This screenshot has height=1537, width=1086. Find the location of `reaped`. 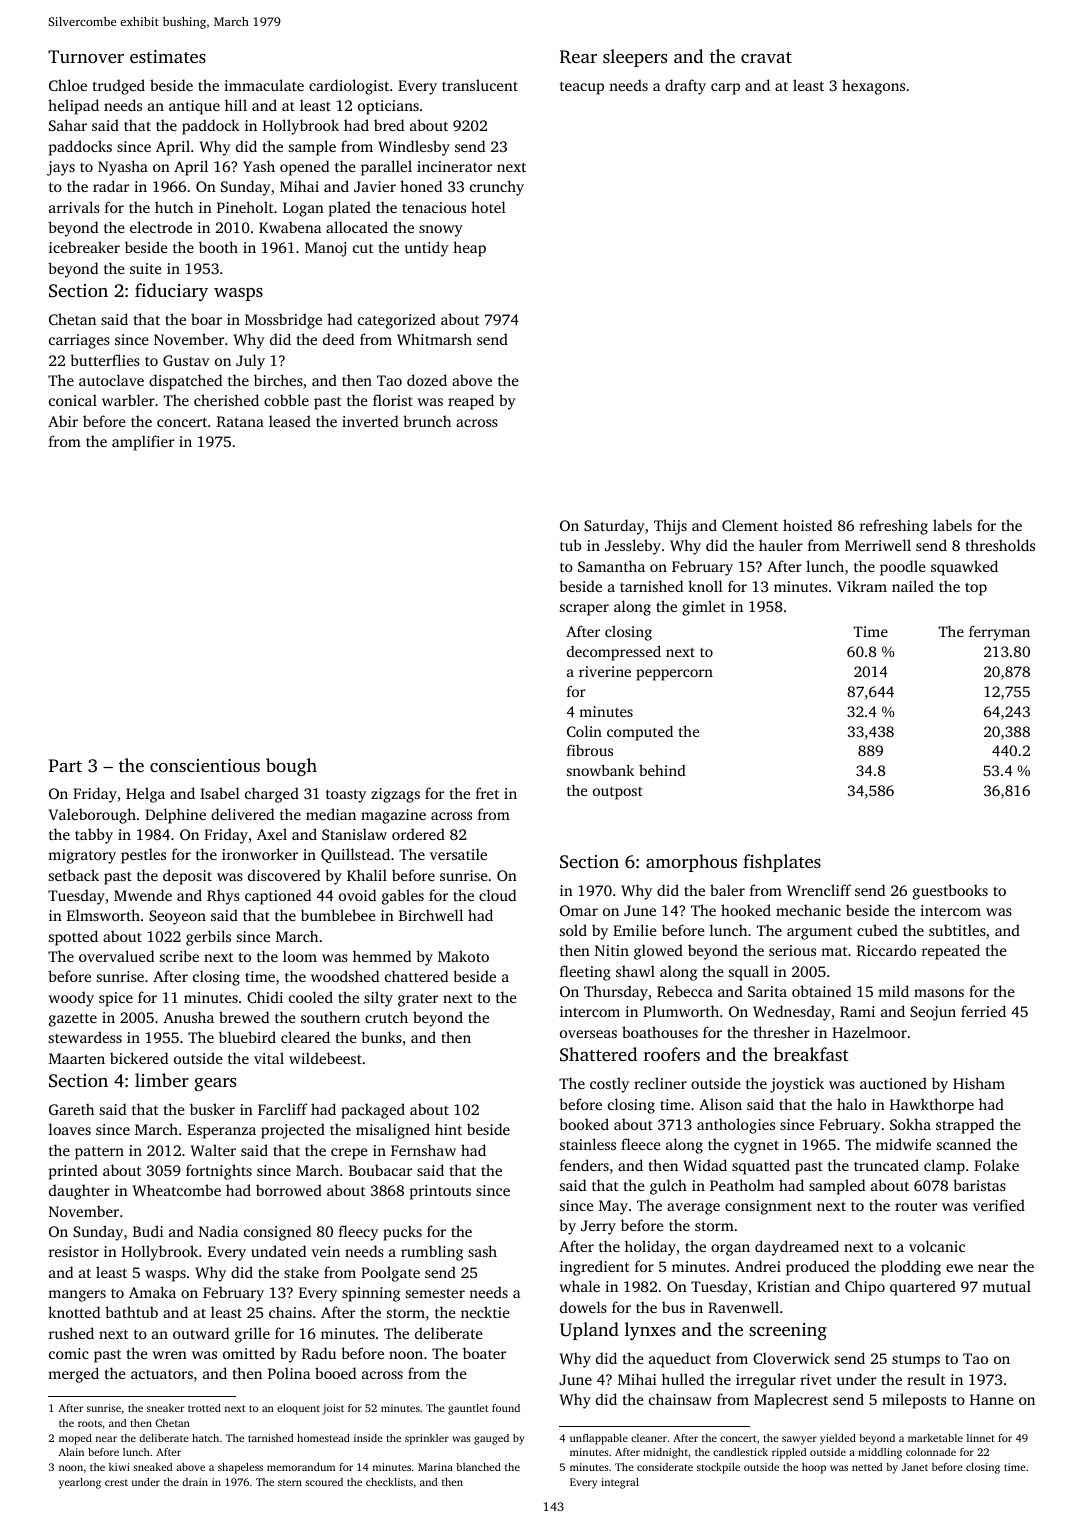

reaped is located at coordinates (471, 402).
